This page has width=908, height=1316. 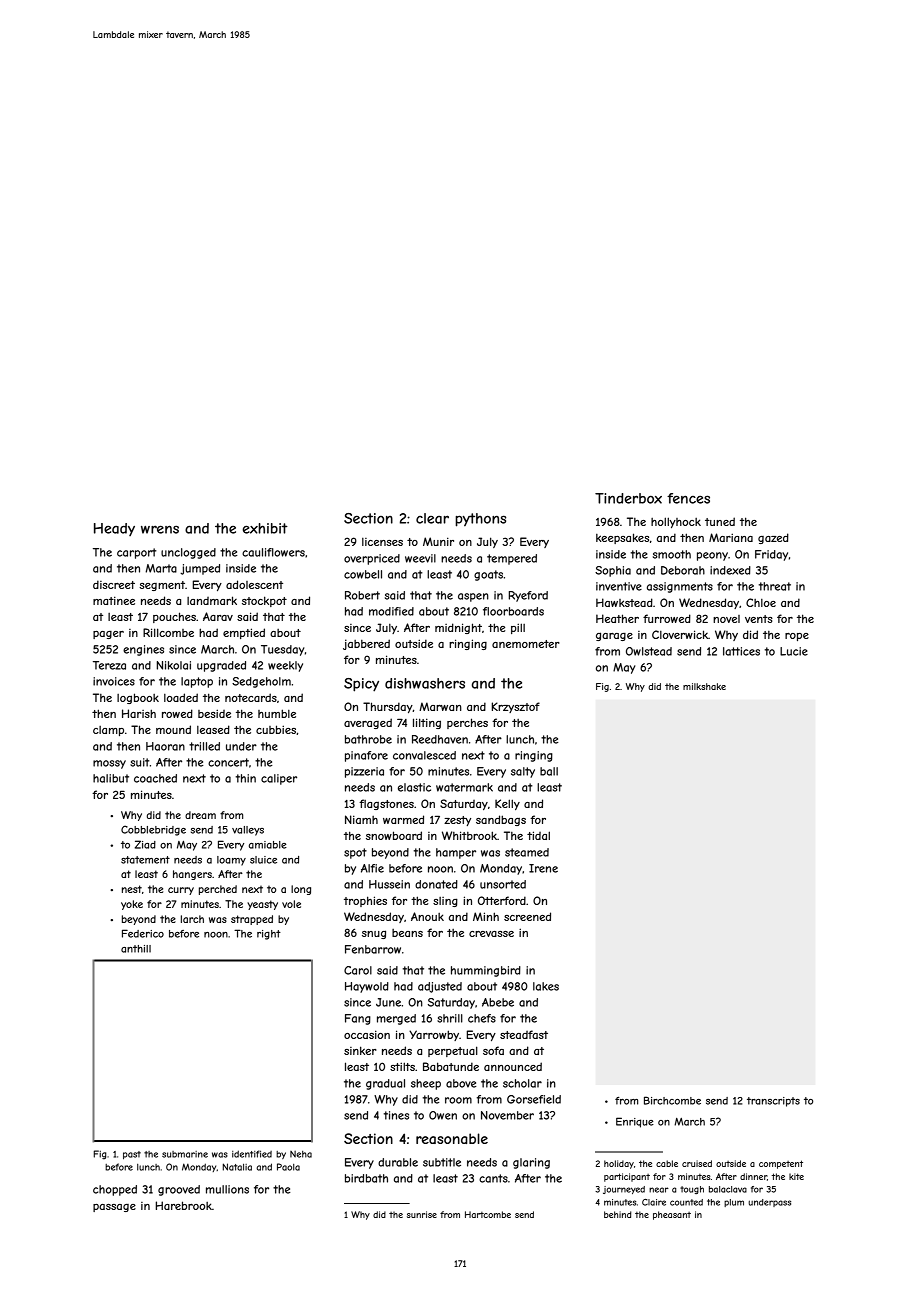 What do you see at coordinates (108, 635) in the page?
I see `pager` at bounding box center [108, 635].
